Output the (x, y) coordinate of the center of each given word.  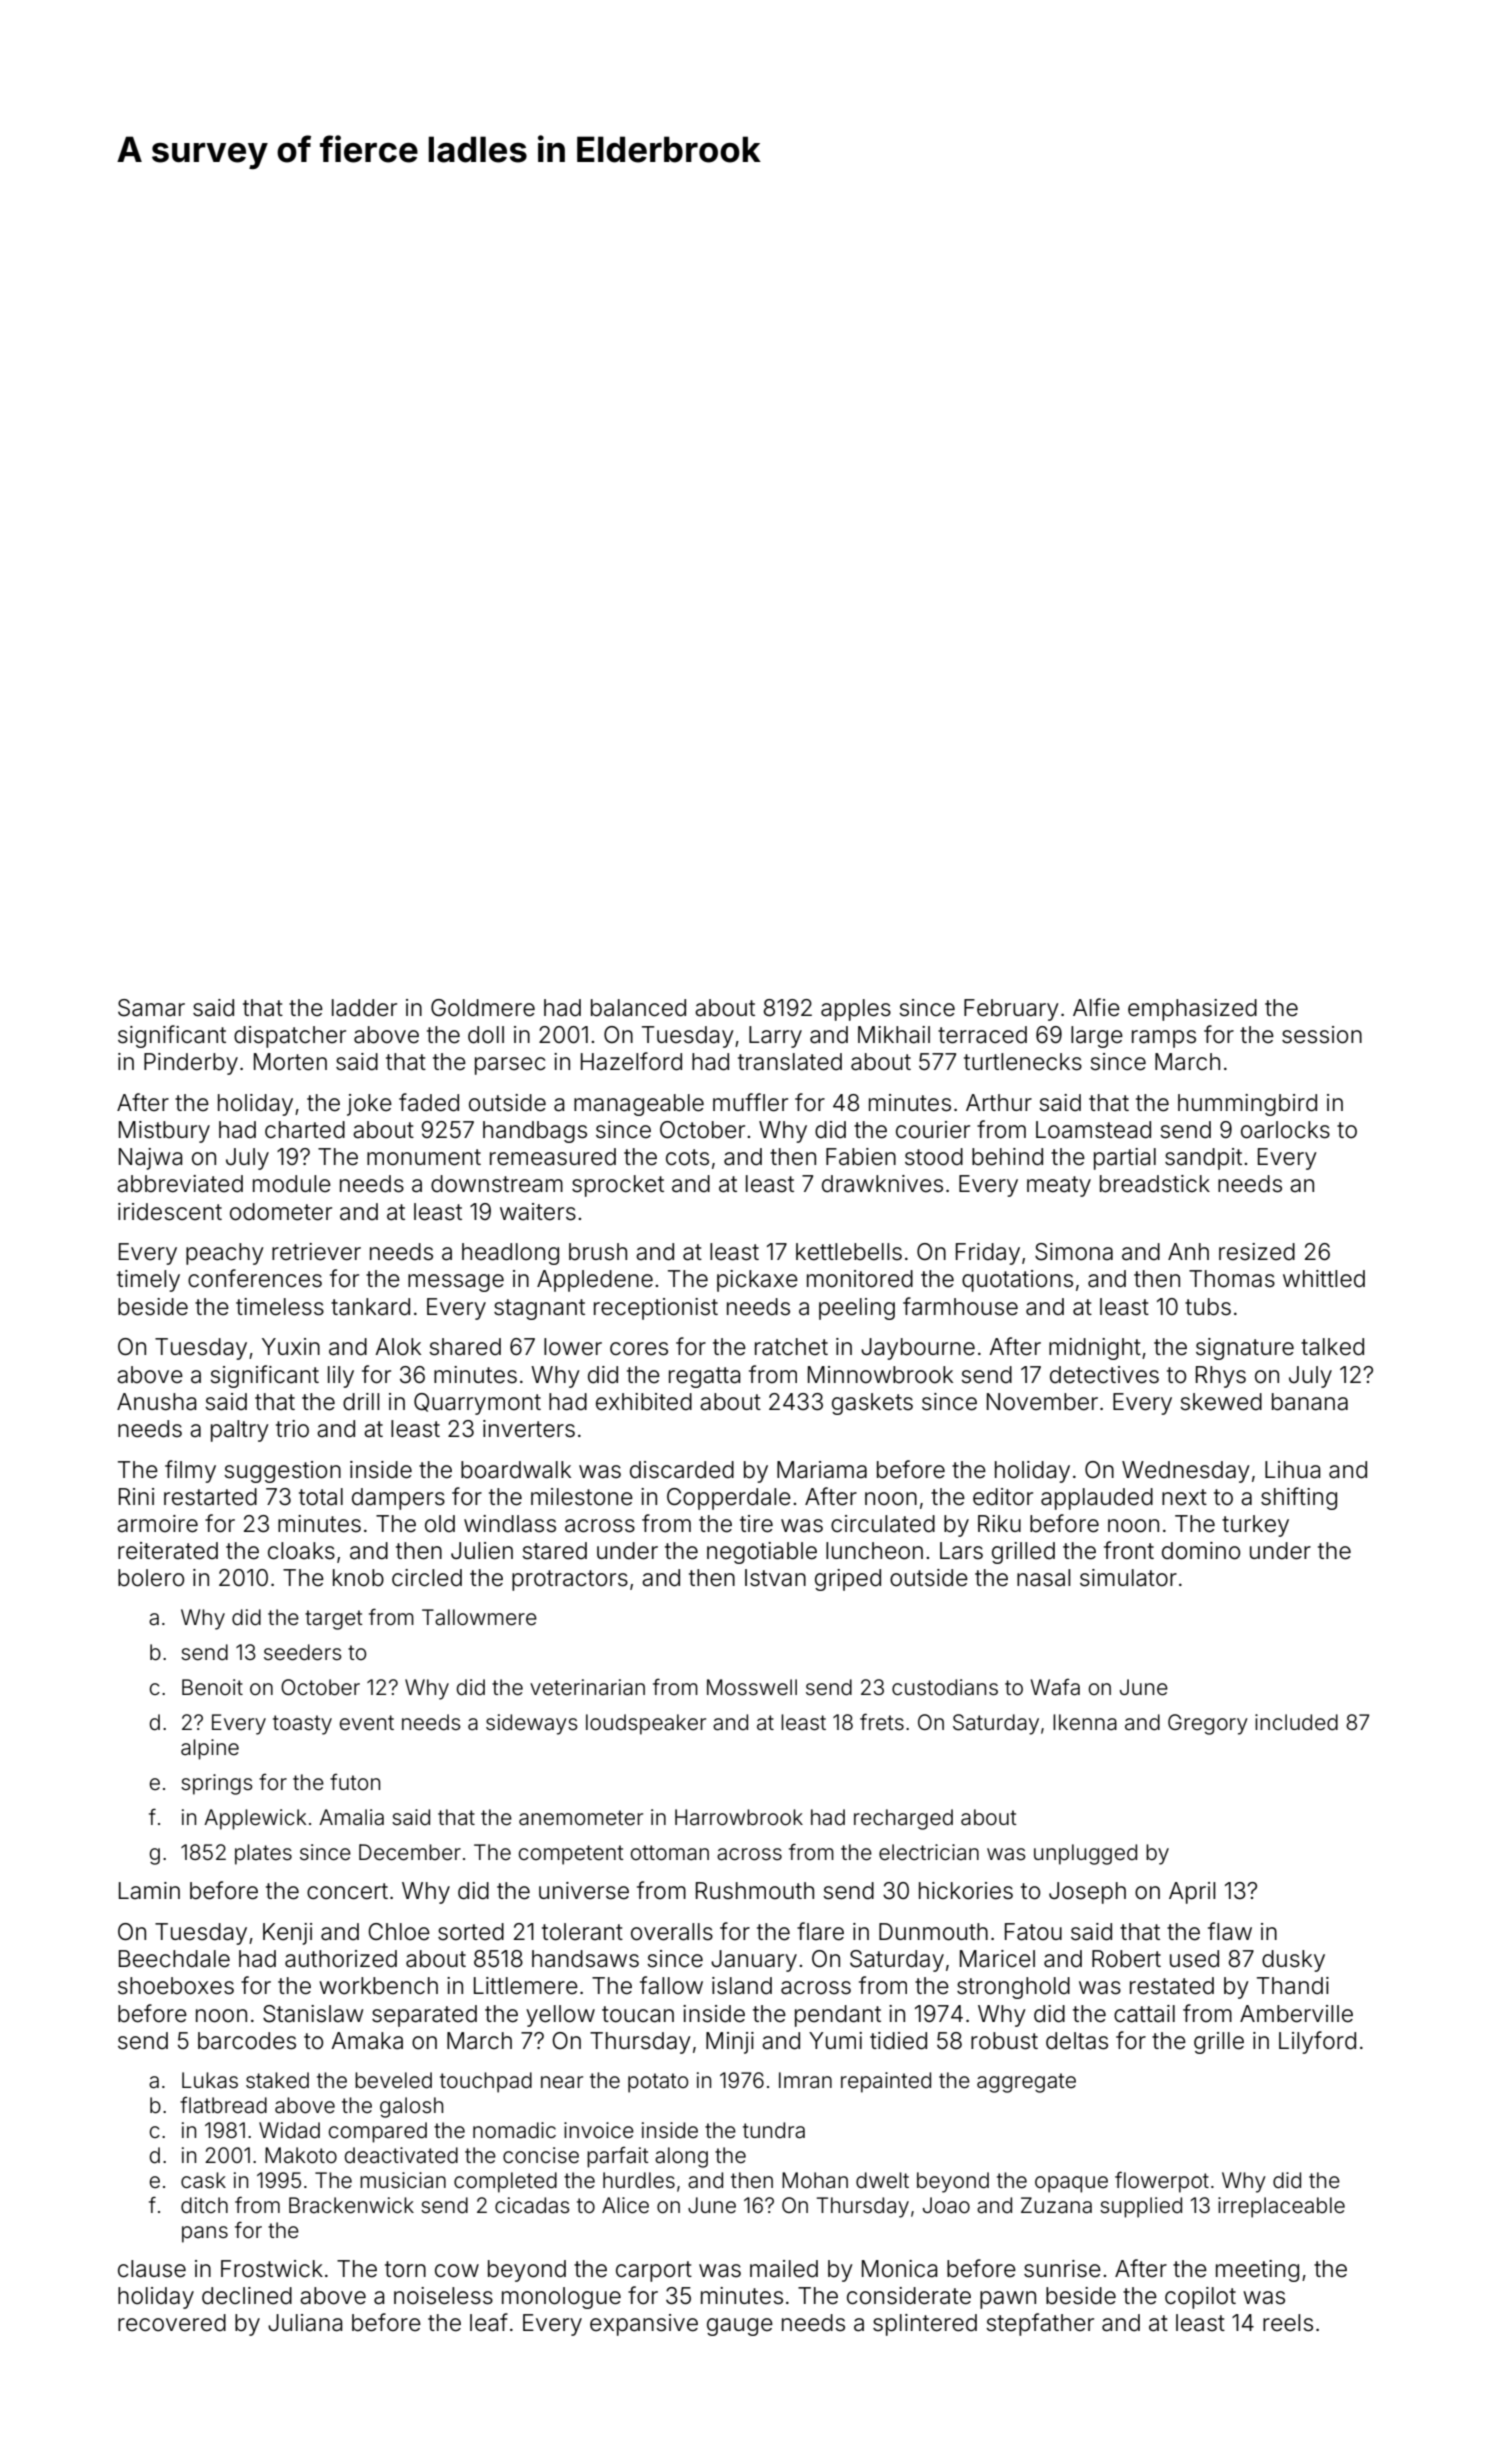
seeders (303, 1652)
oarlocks (1285, 1130)
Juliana (305, 2323)
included (1296, 1722)
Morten (290, 1062)
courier (933, 1130)
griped (848, 1580)
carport (654, 2271)
